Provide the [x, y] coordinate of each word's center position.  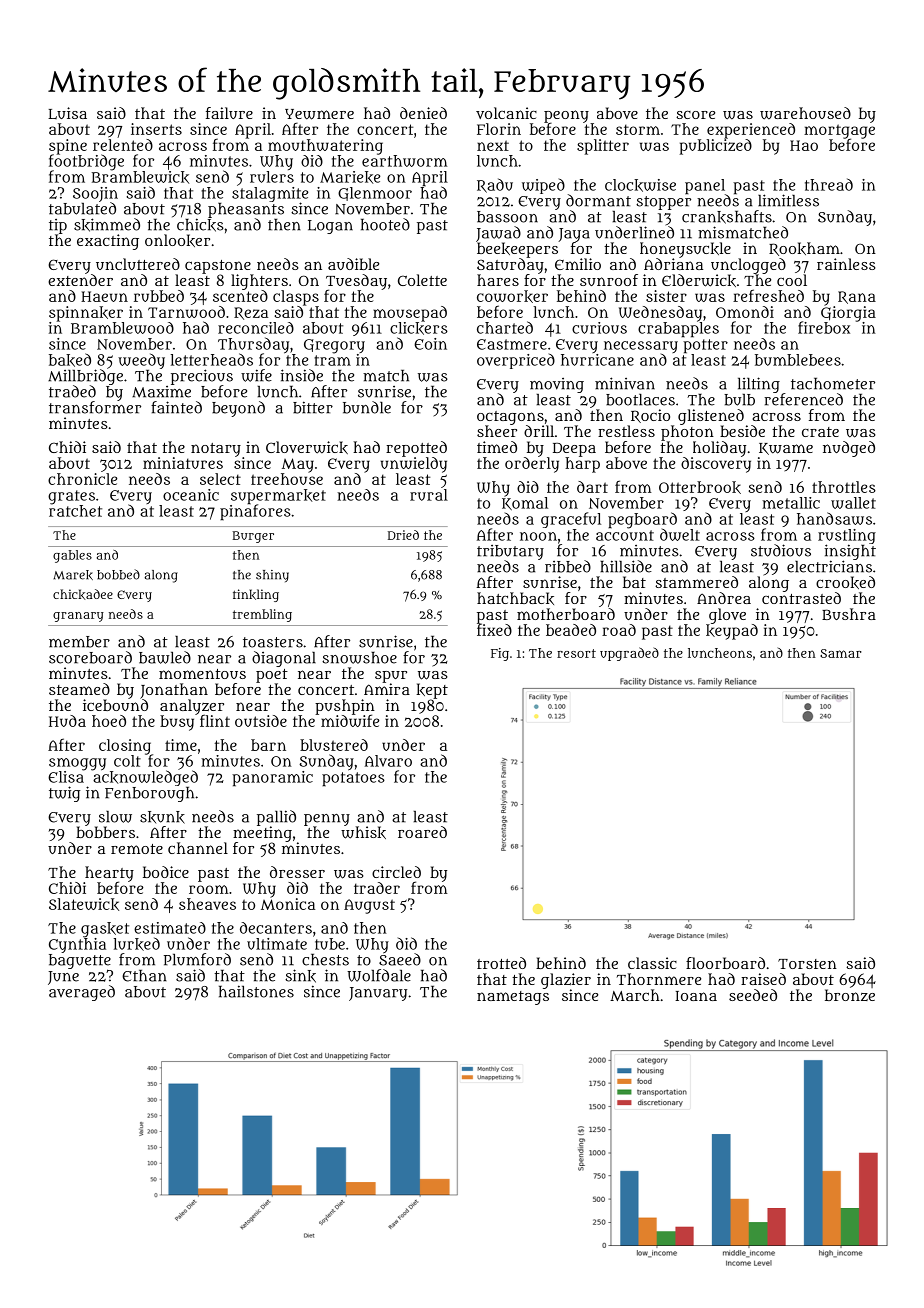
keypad [732, 632]
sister [666, 296]
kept [432, 691]
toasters [273, 642]
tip [58, 226]
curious [599, 328]
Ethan [144, 976]
